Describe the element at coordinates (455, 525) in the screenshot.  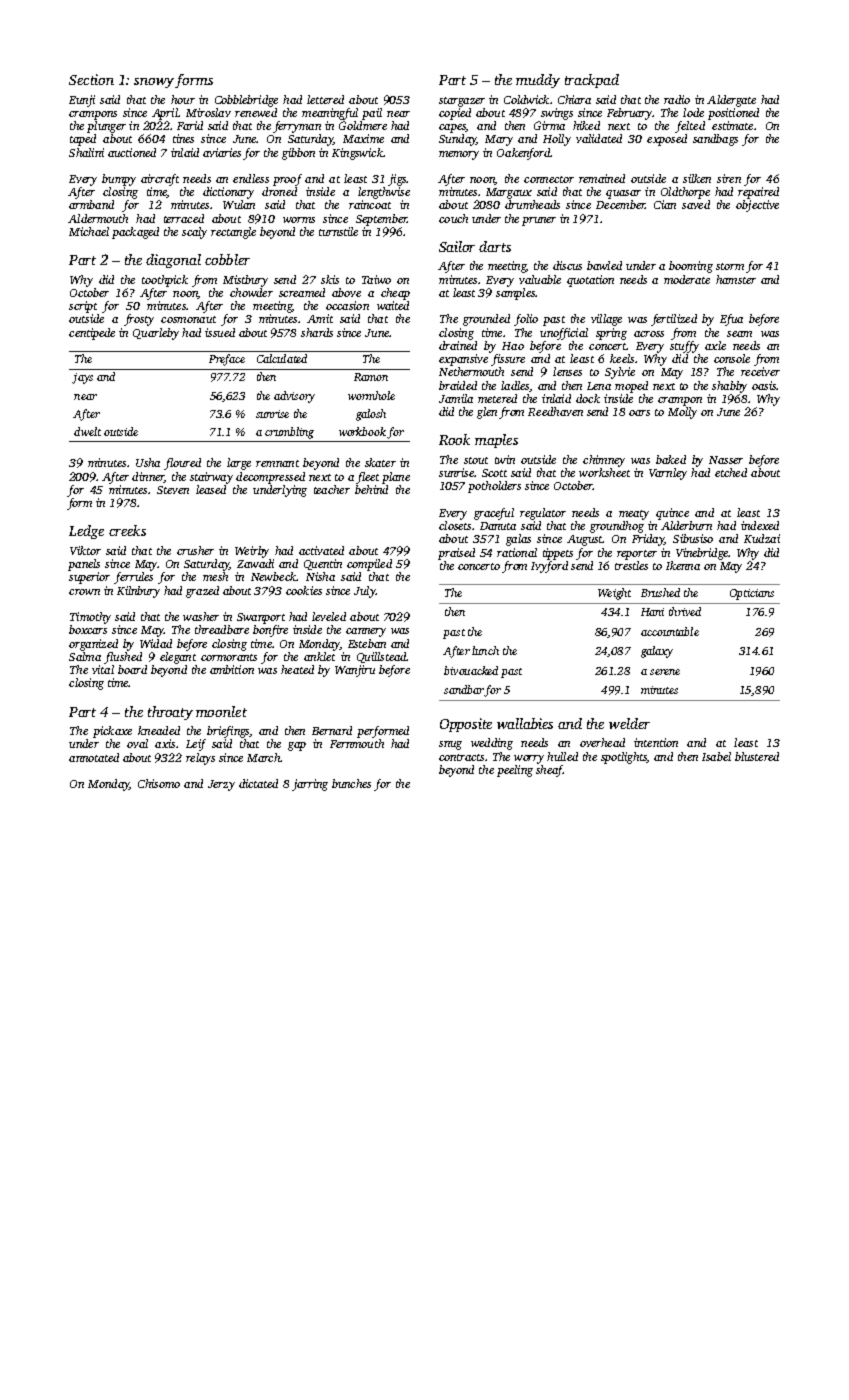
I see `closets` at that location.
